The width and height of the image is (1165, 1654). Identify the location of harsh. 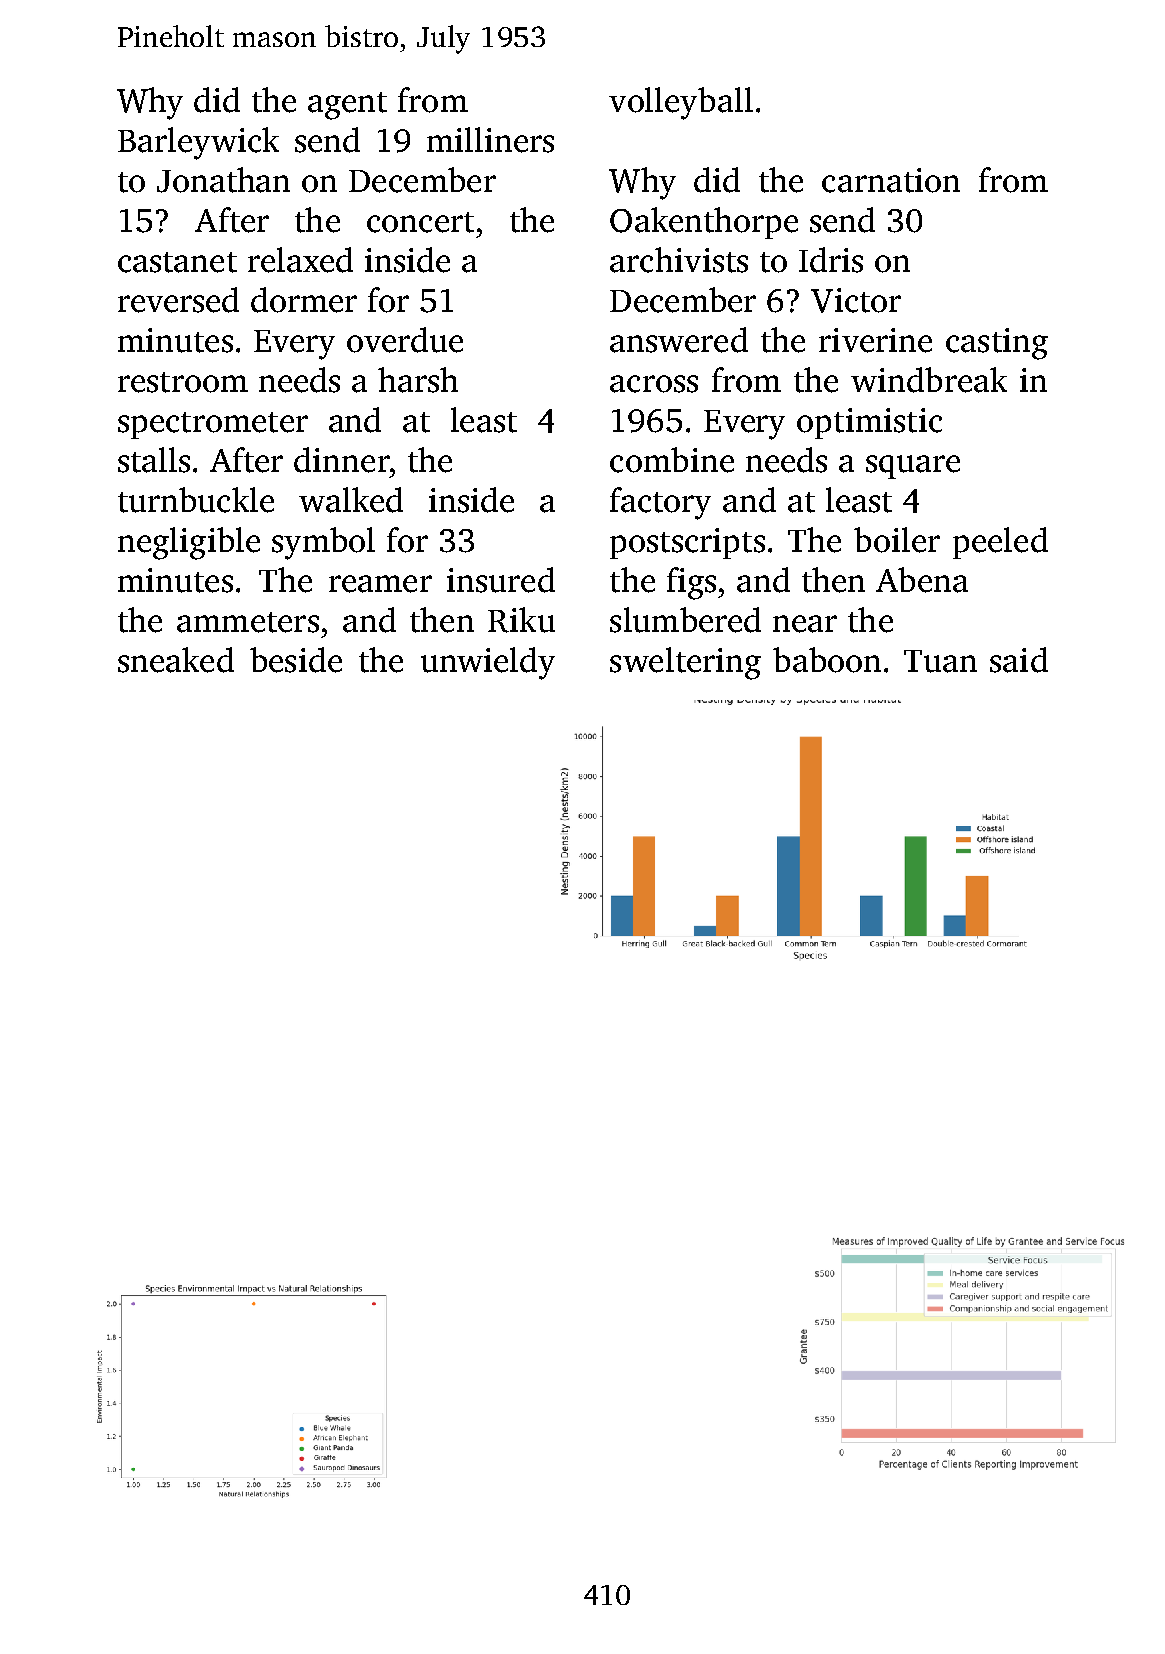
(418, 380).
